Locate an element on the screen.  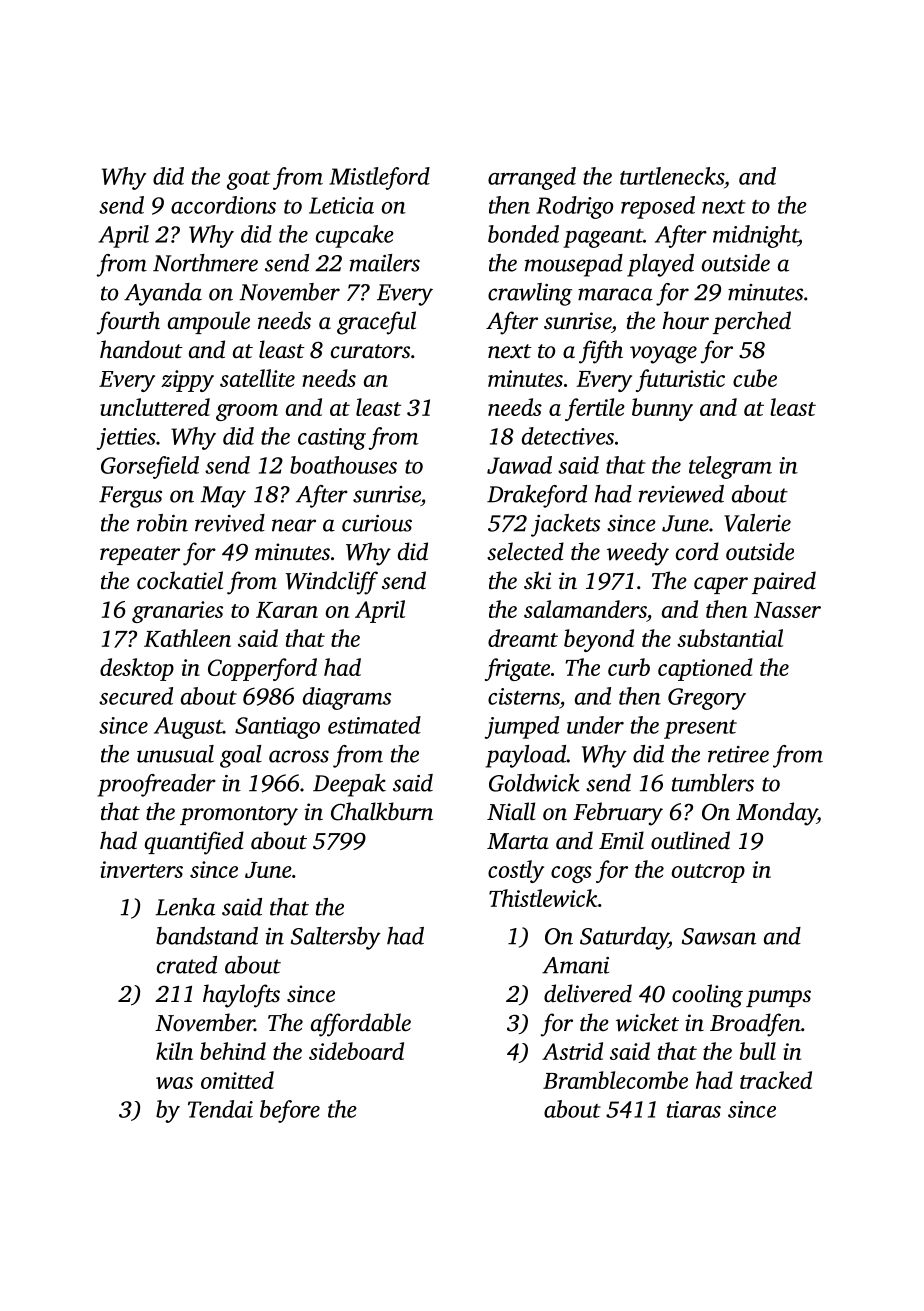
revived is located at coordinates (230, 523).
